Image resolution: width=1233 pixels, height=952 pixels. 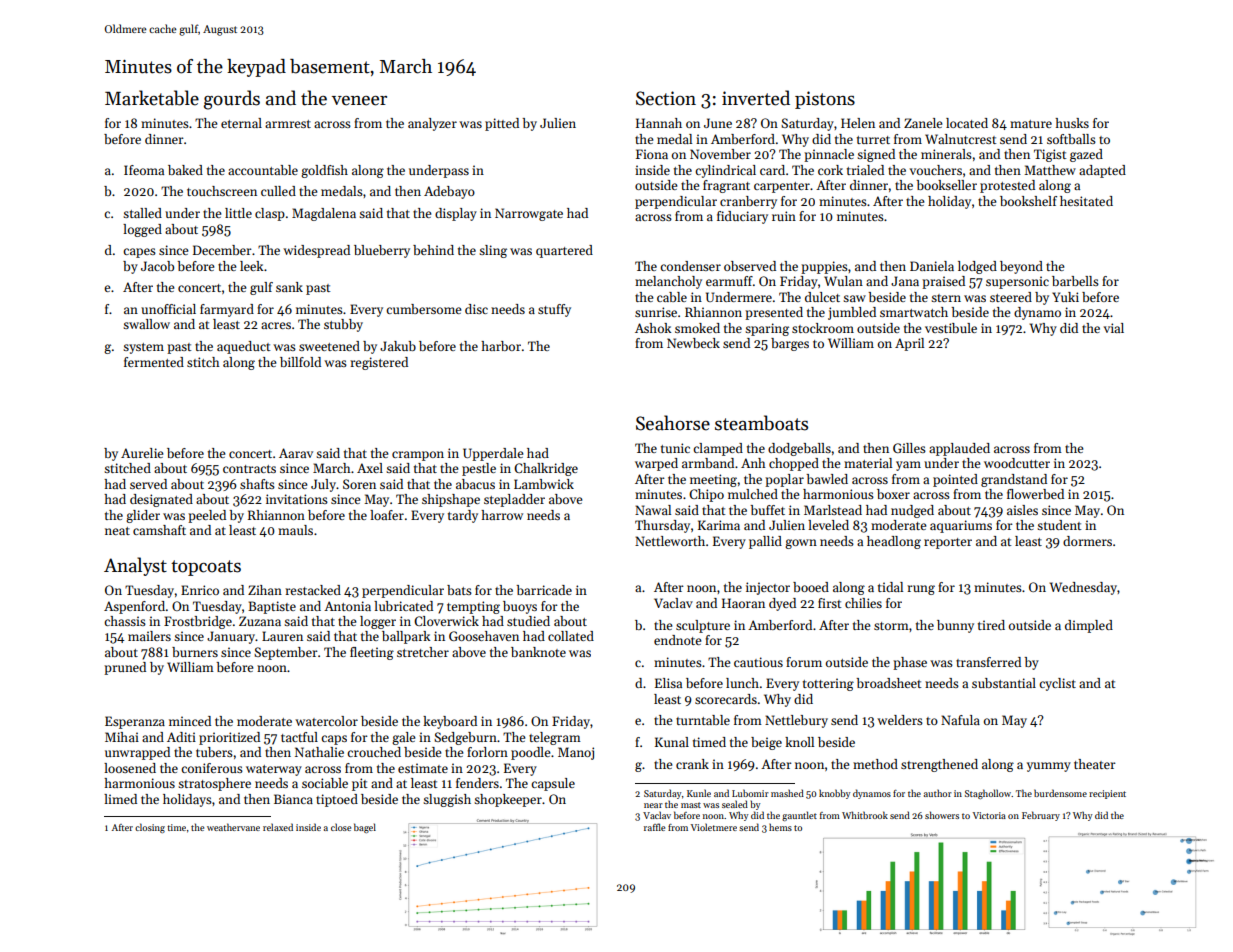 What do you see at coordinates (1102, 171) in the screenshot?
I see `adapted` at bounding box center [1102, 171].
